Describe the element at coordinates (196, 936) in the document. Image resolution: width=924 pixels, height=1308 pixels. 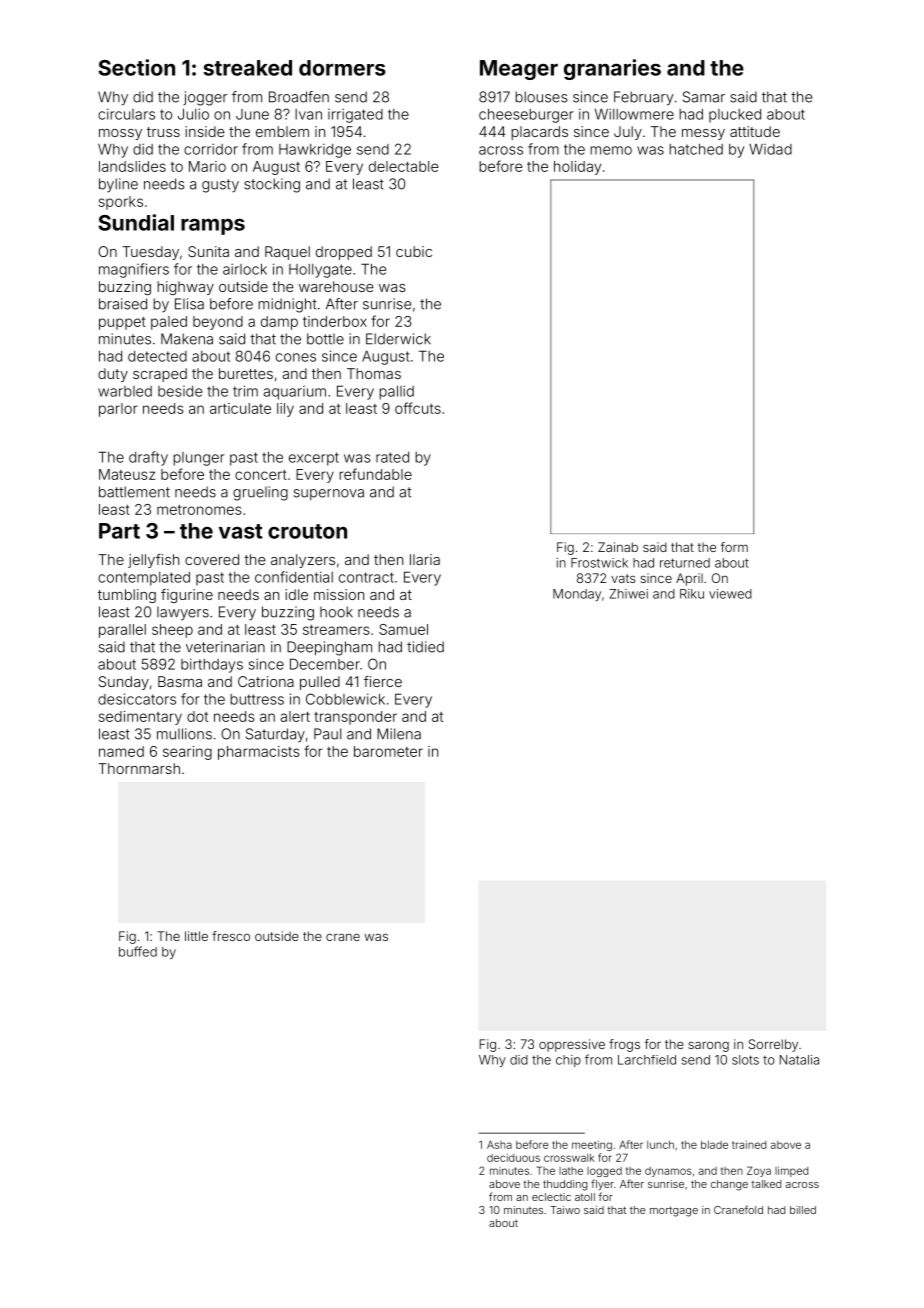
I see `little` at that location.
